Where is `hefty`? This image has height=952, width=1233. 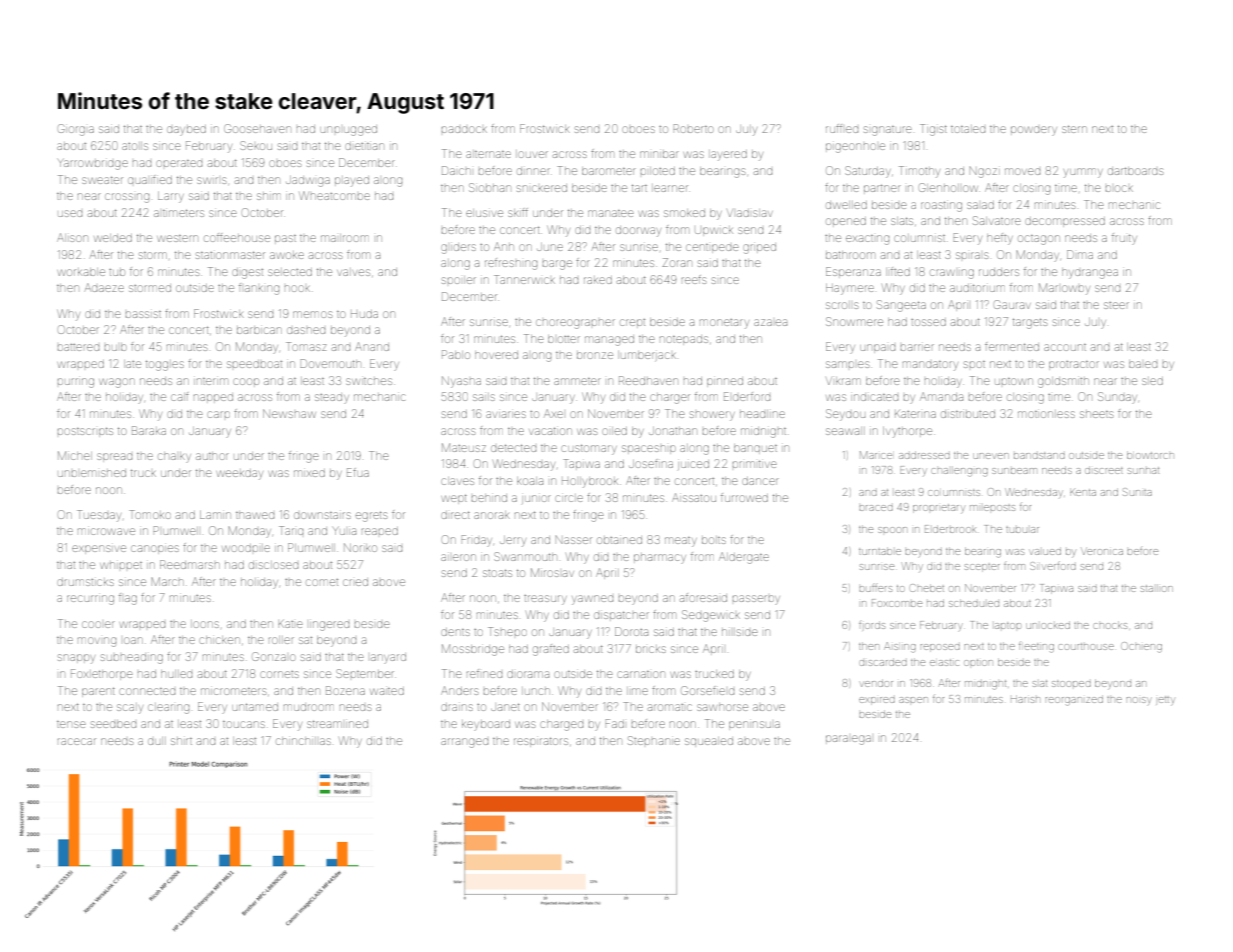
hefty is located at coordinates (1000, 239).
